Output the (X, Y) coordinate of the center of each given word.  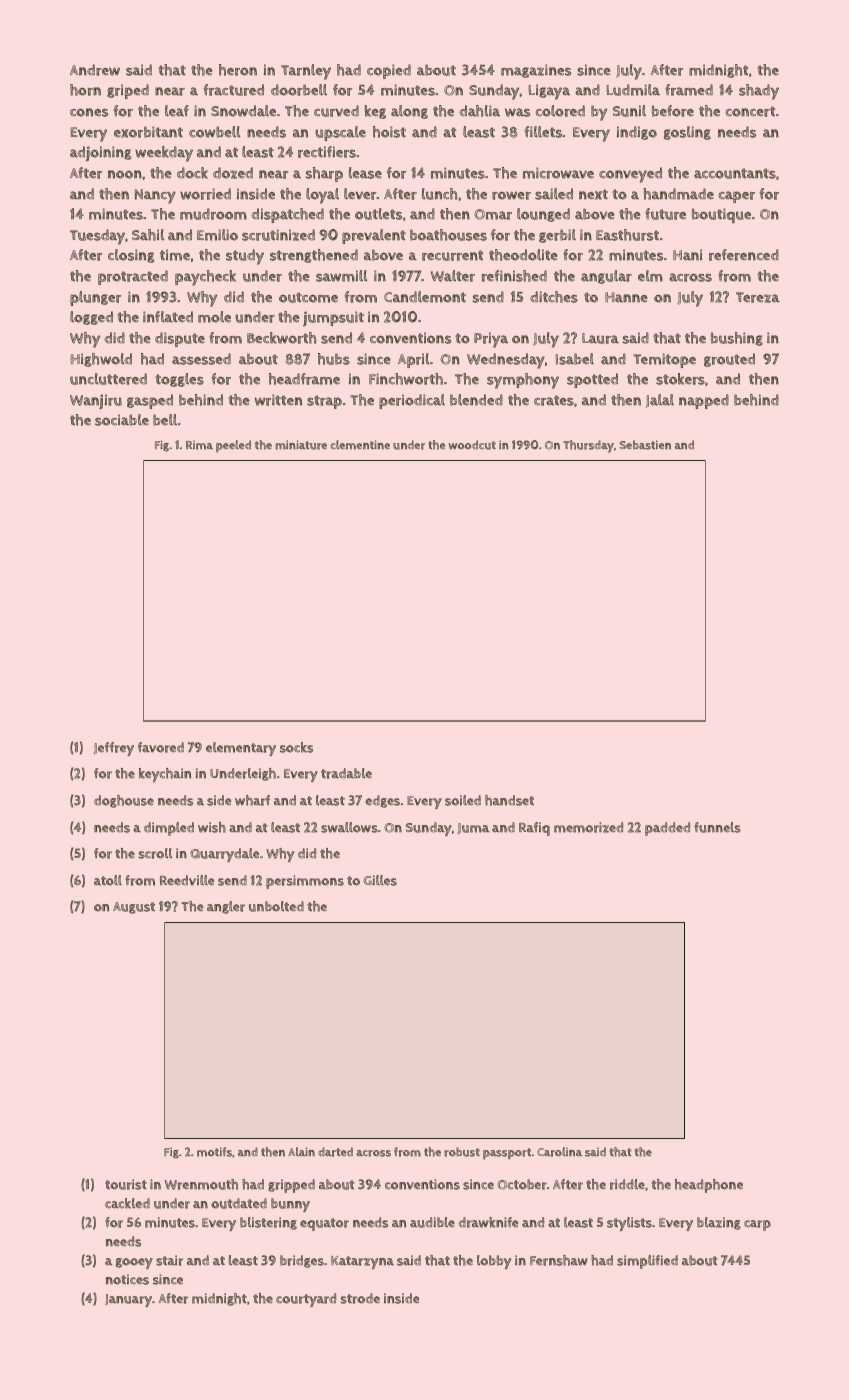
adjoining (101, 154)
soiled (463, 800)
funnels (717, 827)
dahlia (479, 111)
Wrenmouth (201, 1184)
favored (161, 747)
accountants (735, 173)
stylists (629, 1224)
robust (462, 1152)
